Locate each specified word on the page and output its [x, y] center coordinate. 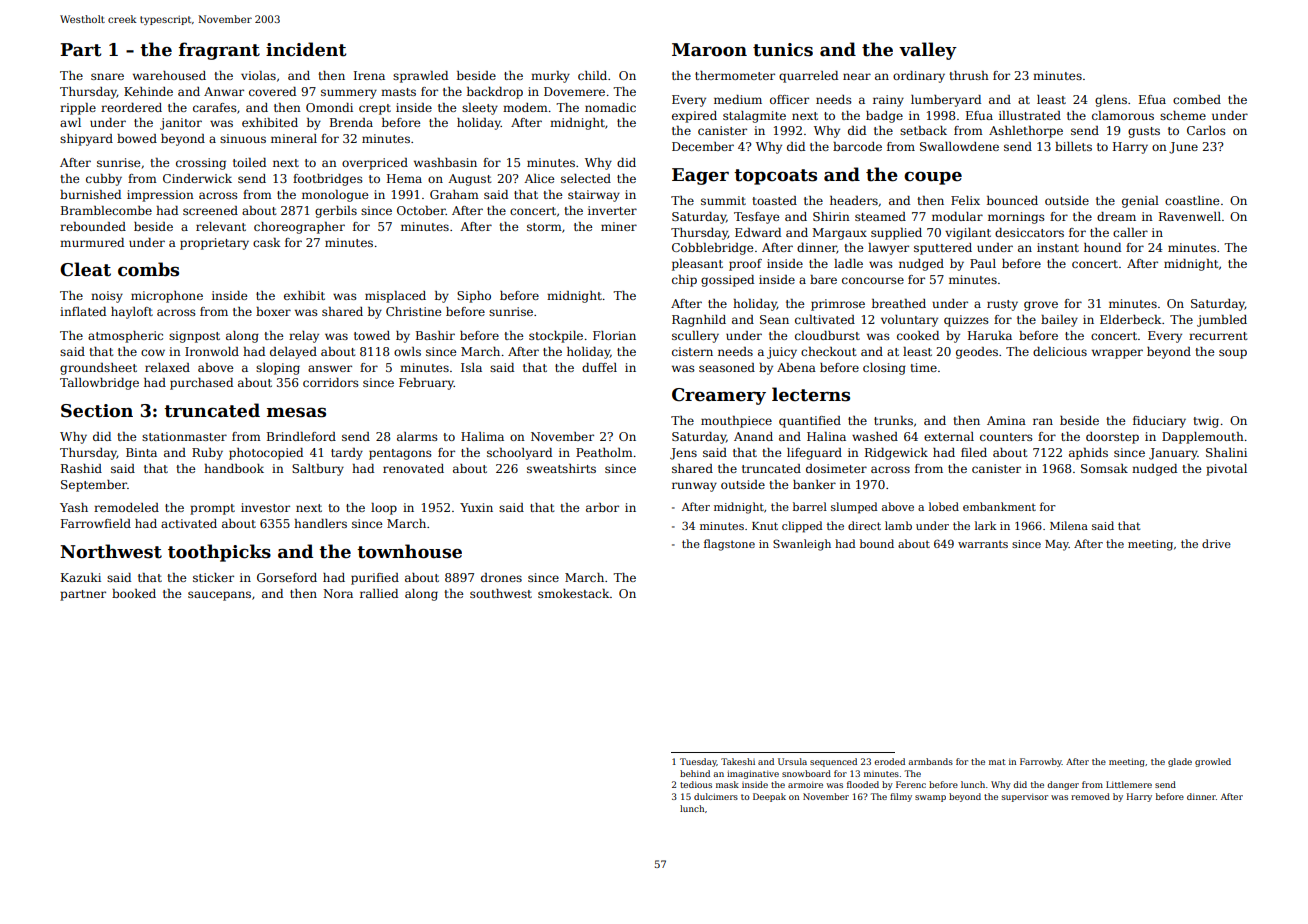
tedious [696, 784]
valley [928, 51]
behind [695, 773]
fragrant [219, 51]
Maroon [709, 50]
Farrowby [1041, 762]
